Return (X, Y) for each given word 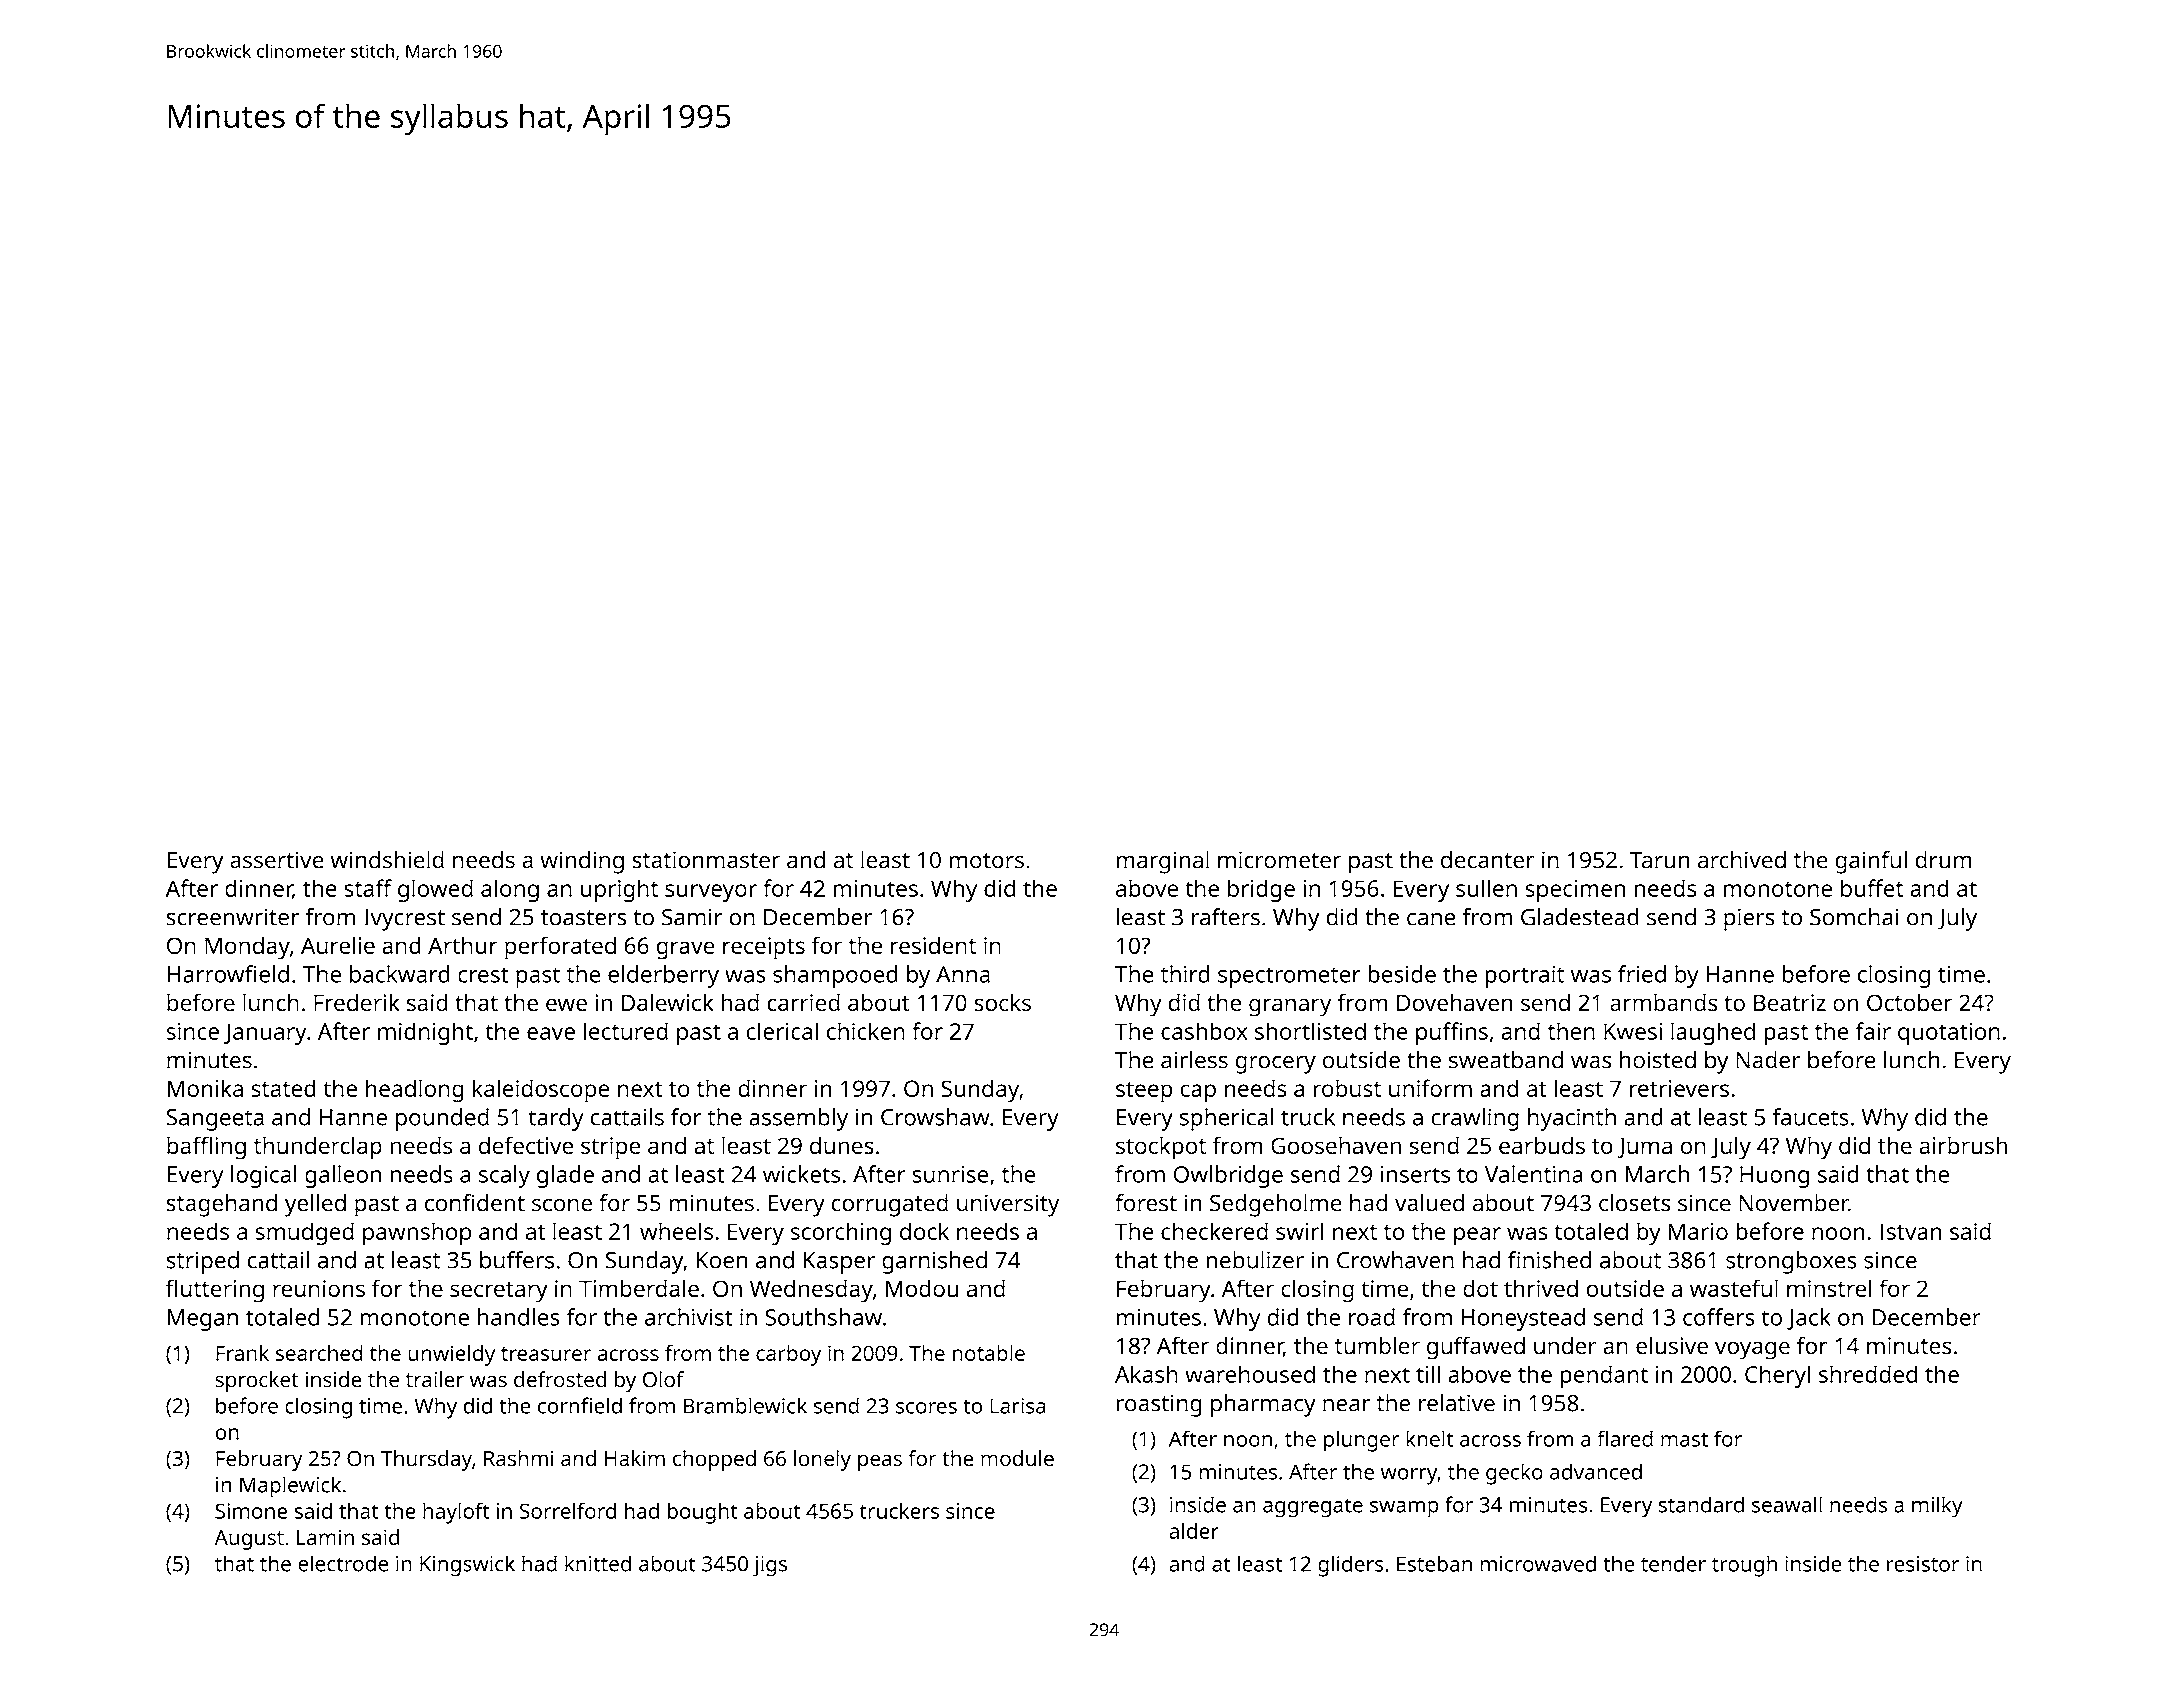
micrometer (1279, 860)
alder (1194, 1530)
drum (1943, 860)
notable (988, 1353)
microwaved (1538, 1563)
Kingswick (467, 1565)
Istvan (1911, 1231)
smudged (304, 1233)
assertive (277, 860)
